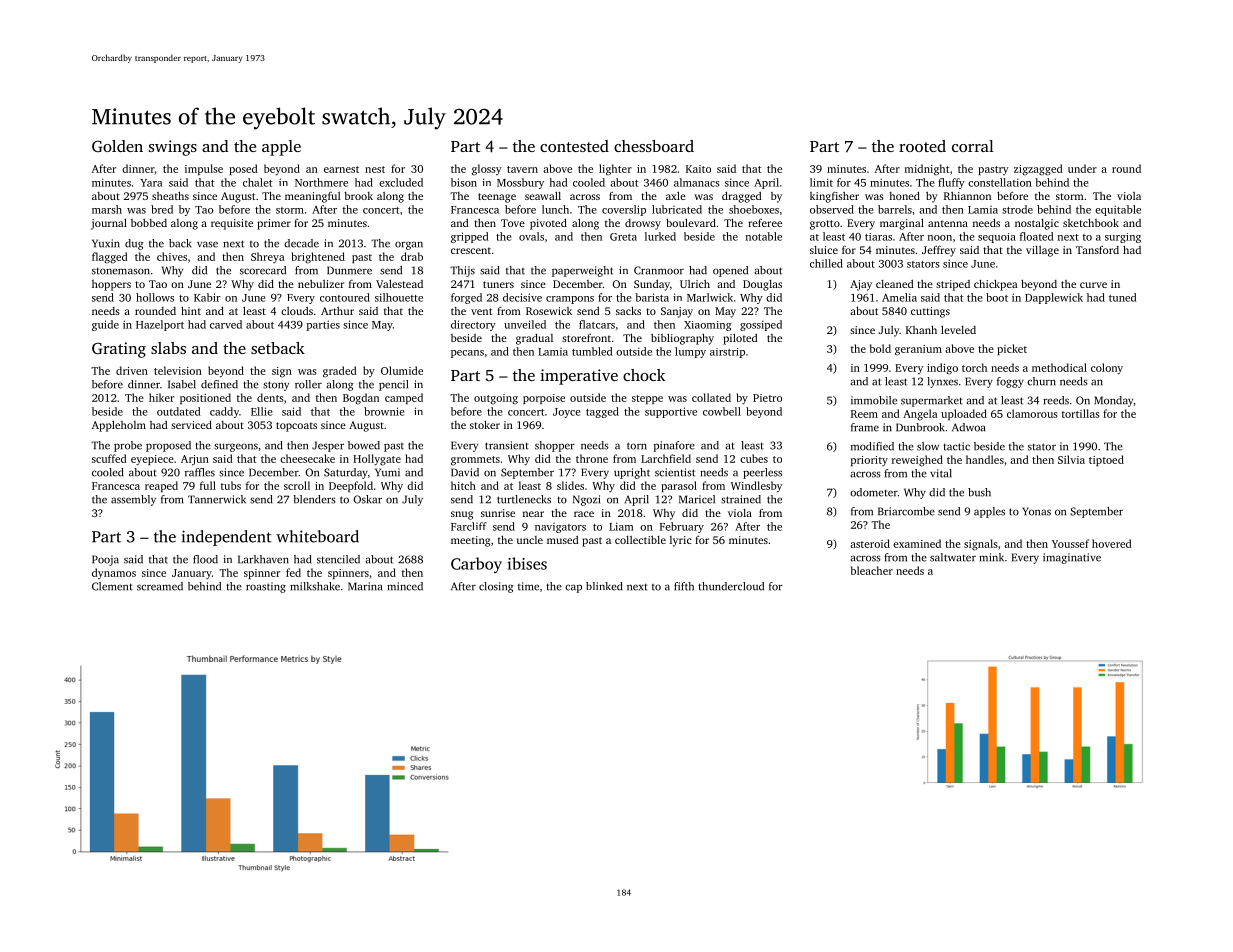 Image resolution: width=1233 pixels, height=952 pixels. Describe the element at coordinates (1071, 459) in the image. I see `Silvia` at that location.
